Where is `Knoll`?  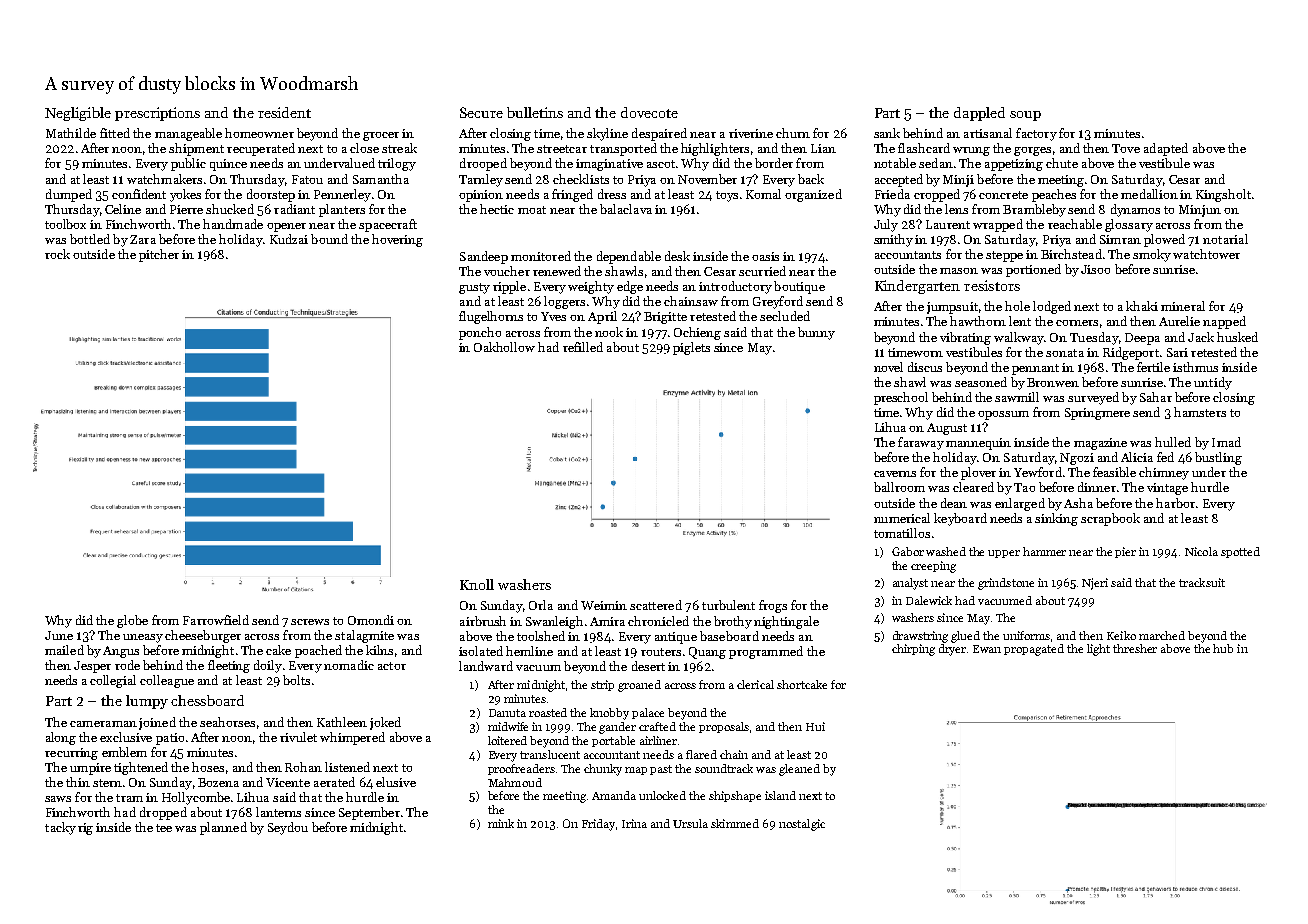
Knoll is located at coordinates (477, 584).
